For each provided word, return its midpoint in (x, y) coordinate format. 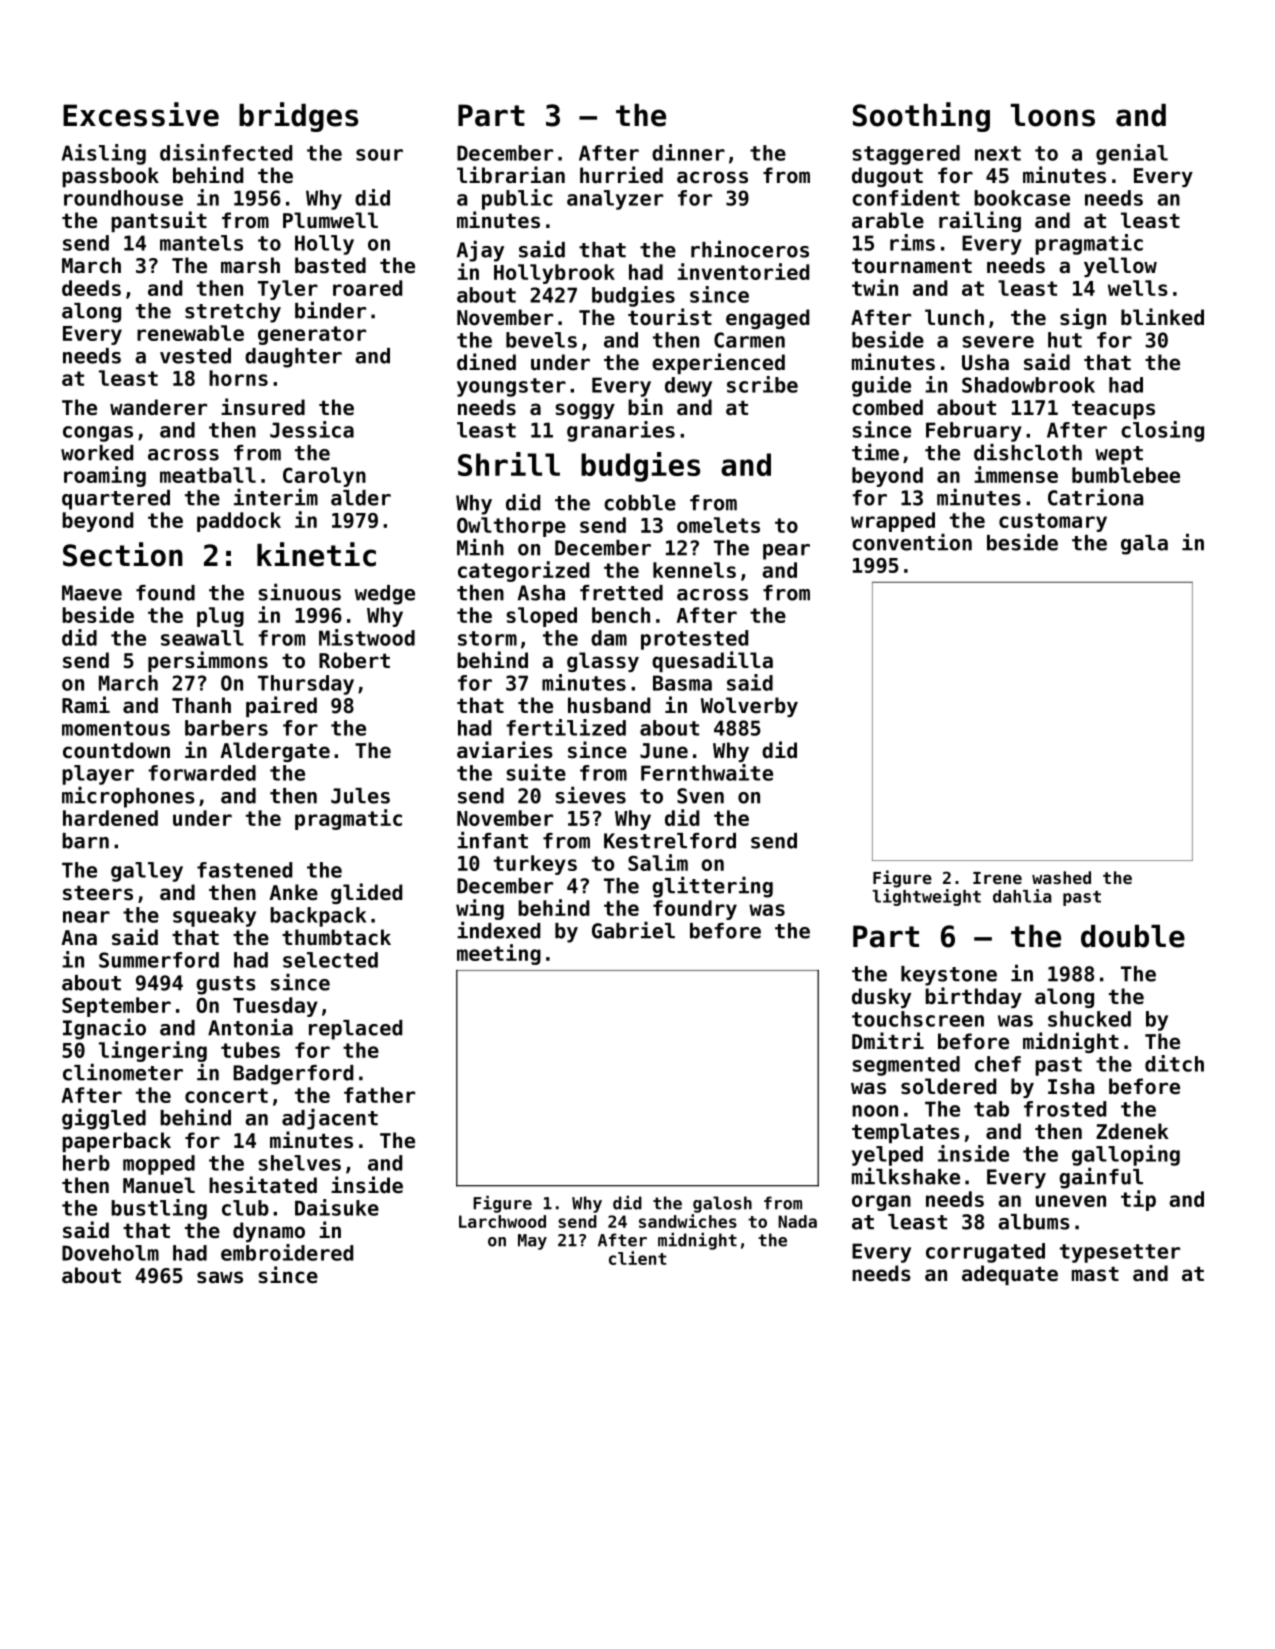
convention (912, 542)
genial (1132, 154)
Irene (997, 878)
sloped (541, 617)
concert (226, 1095)
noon (875, 1111)
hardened (110, 818)
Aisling (104, 154)
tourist (670, 317)
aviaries (505, 750)
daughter (293, 358)
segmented (906, 1066)
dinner (688, 152)
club (245, 1208)
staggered (906, 155)
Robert (354, 660)
